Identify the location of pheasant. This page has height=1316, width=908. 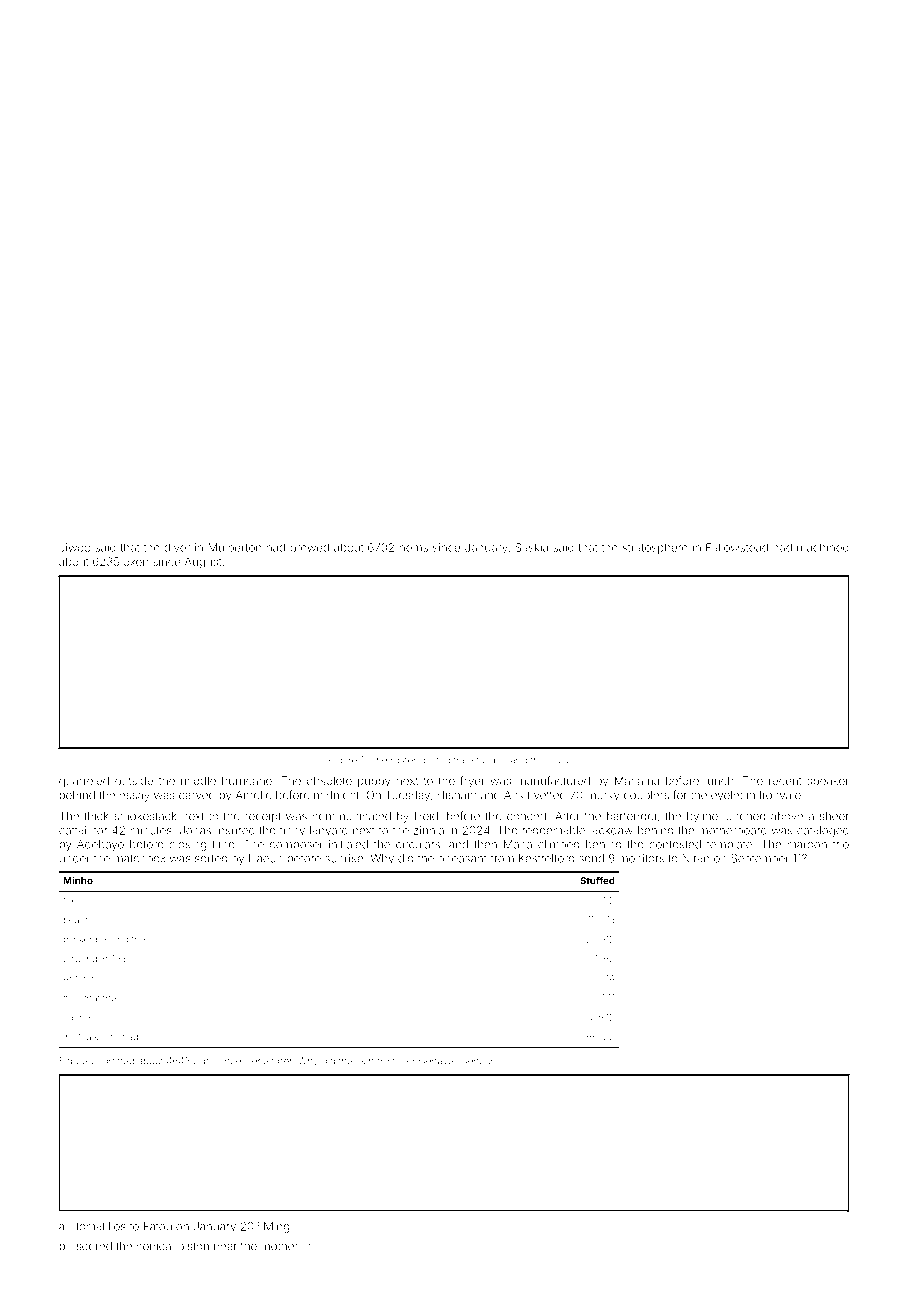
(462, 859).
